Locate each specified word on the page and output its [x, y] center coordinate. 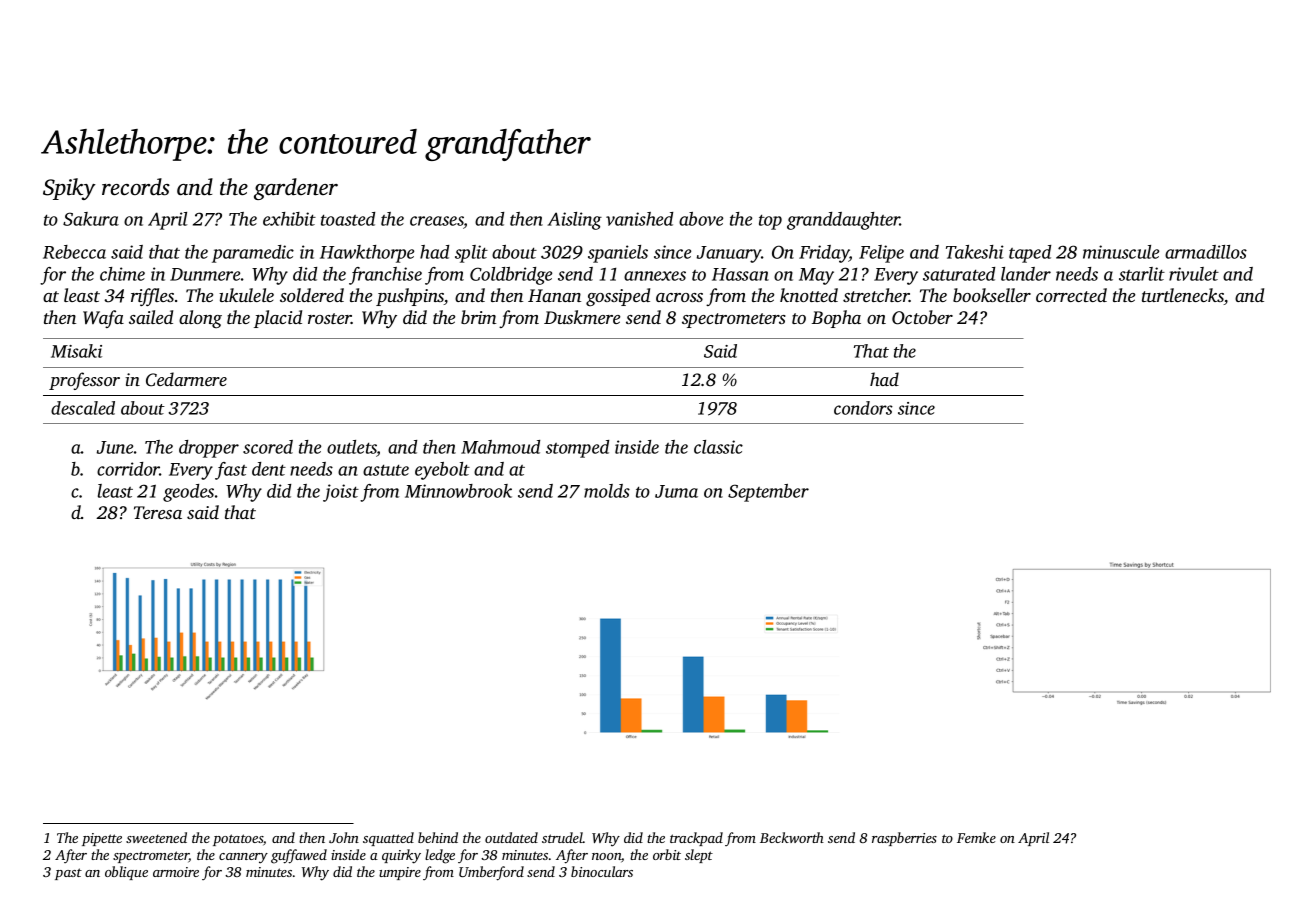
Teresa [158, 512]
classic [718, 447]
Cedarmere [186, 379]
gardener [296, 189]
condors [863, 408]
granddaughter [843, 221]
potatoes [238, 840]
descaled [83, 408]
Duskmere [582, 317]
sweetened [156, 837]
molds [607, 491]
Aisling [575, 221]
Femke [976, 837]
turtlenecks [1183, 295]
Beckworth [792, 837]
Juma [676, 491]
